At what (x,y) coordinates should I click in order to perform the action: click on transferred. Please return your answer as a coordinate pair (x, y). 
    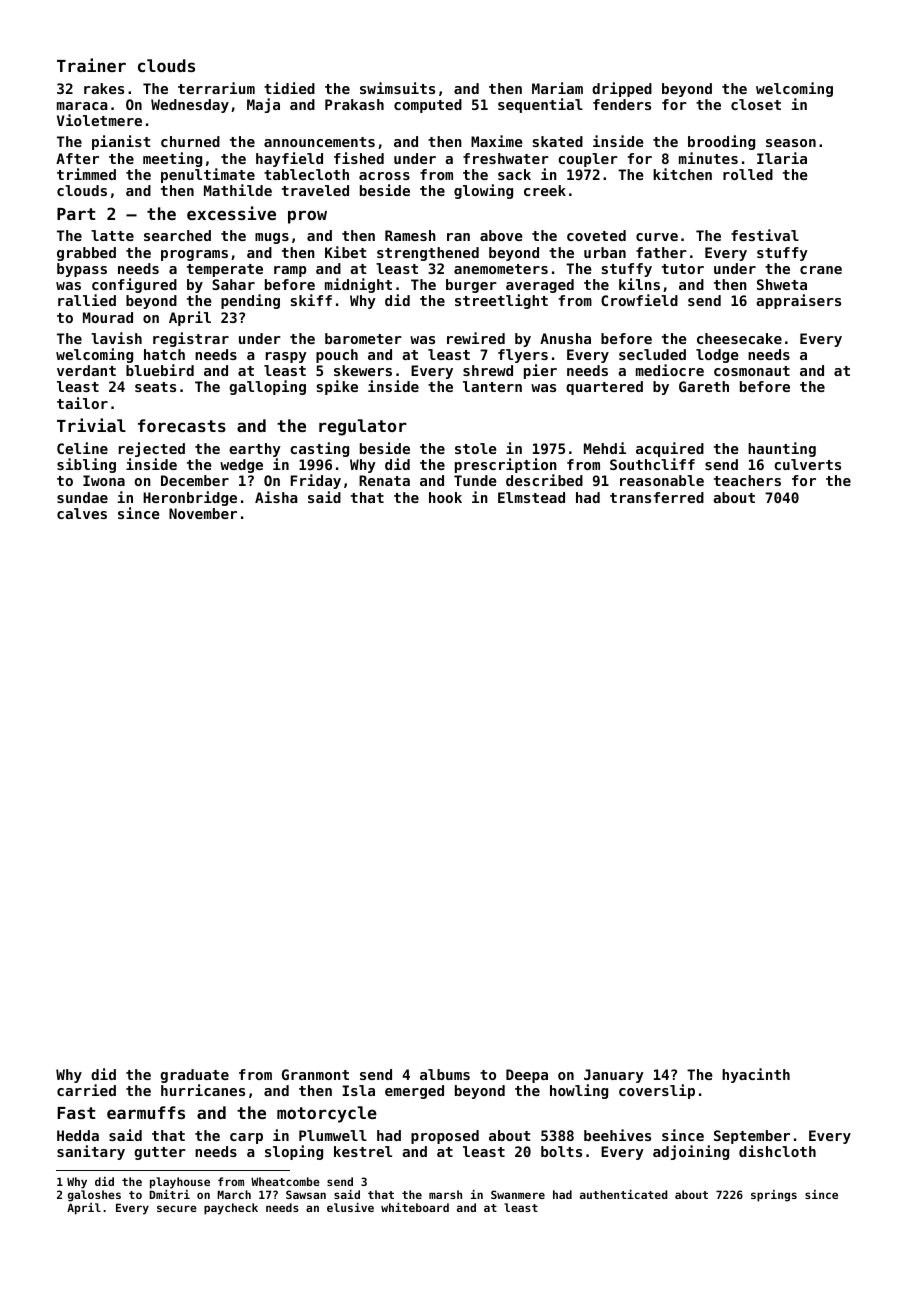
    Looking at the image, I should click on (657, 497).
